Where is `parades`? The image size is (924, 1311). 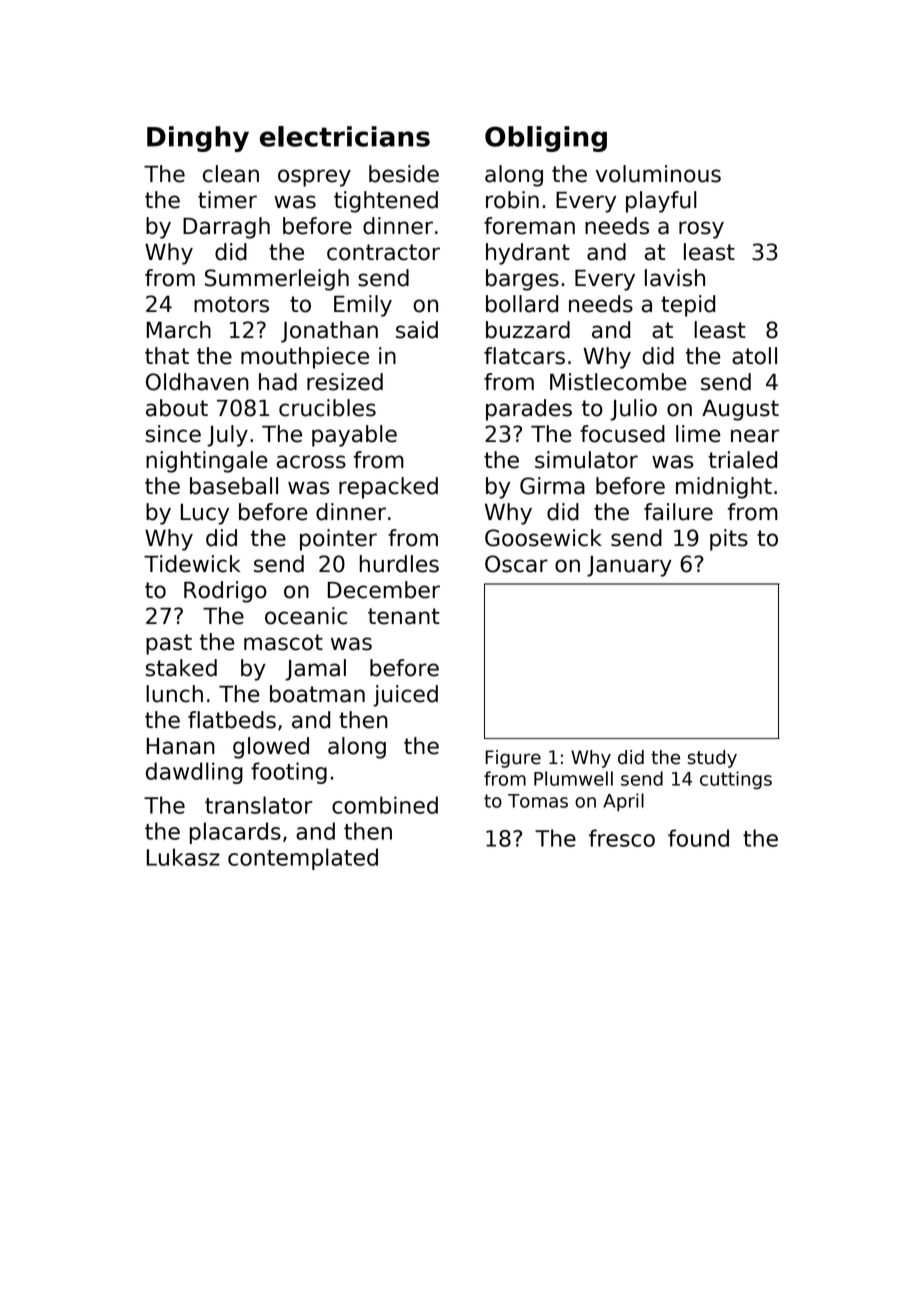 parades is located at coordinates (529, 410).
